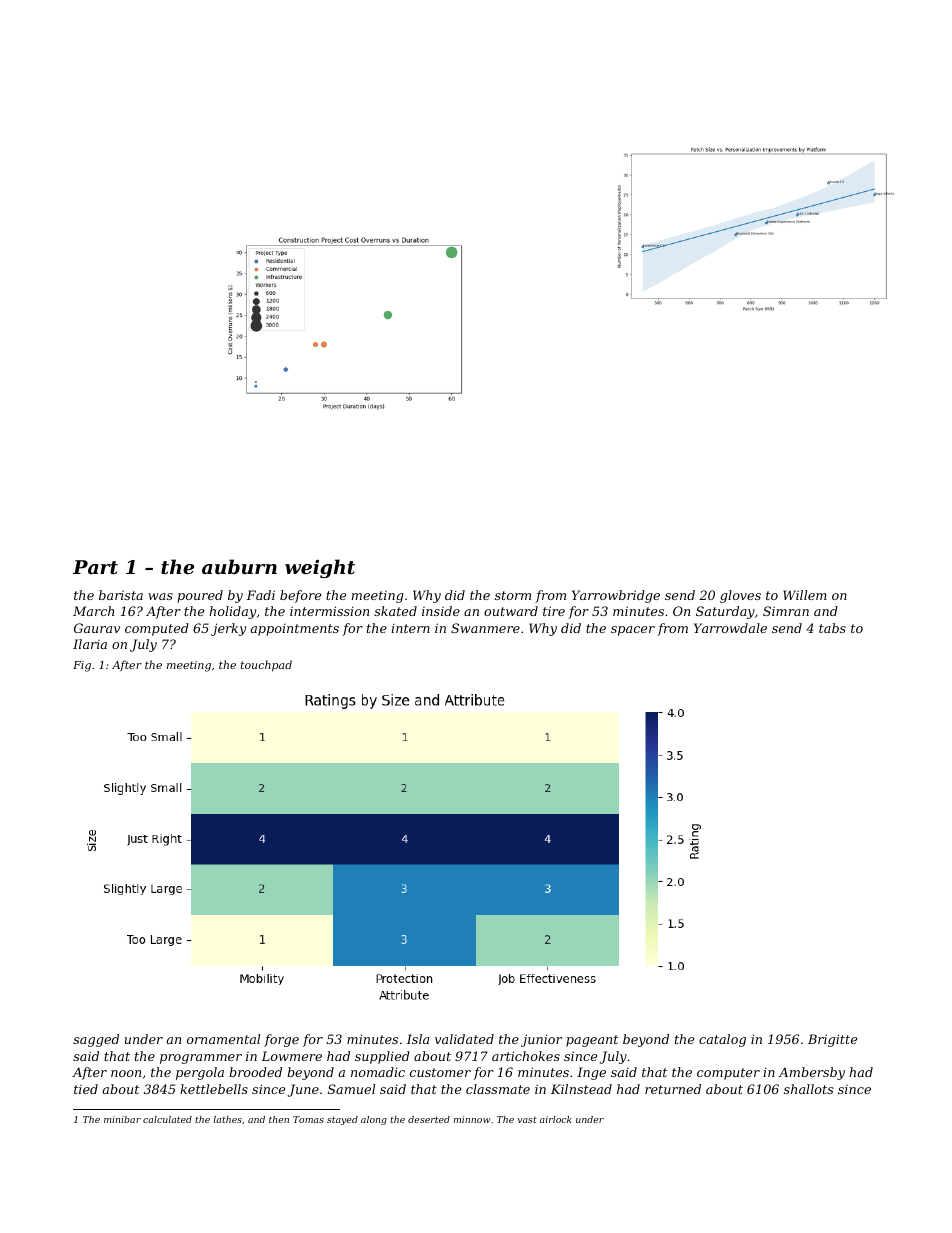 The height and width of the screenshot is (1233, 952). What do you see at coordinates (95, 567) in the screenshot?
I see `Part` at bounding box center [95, 567].
